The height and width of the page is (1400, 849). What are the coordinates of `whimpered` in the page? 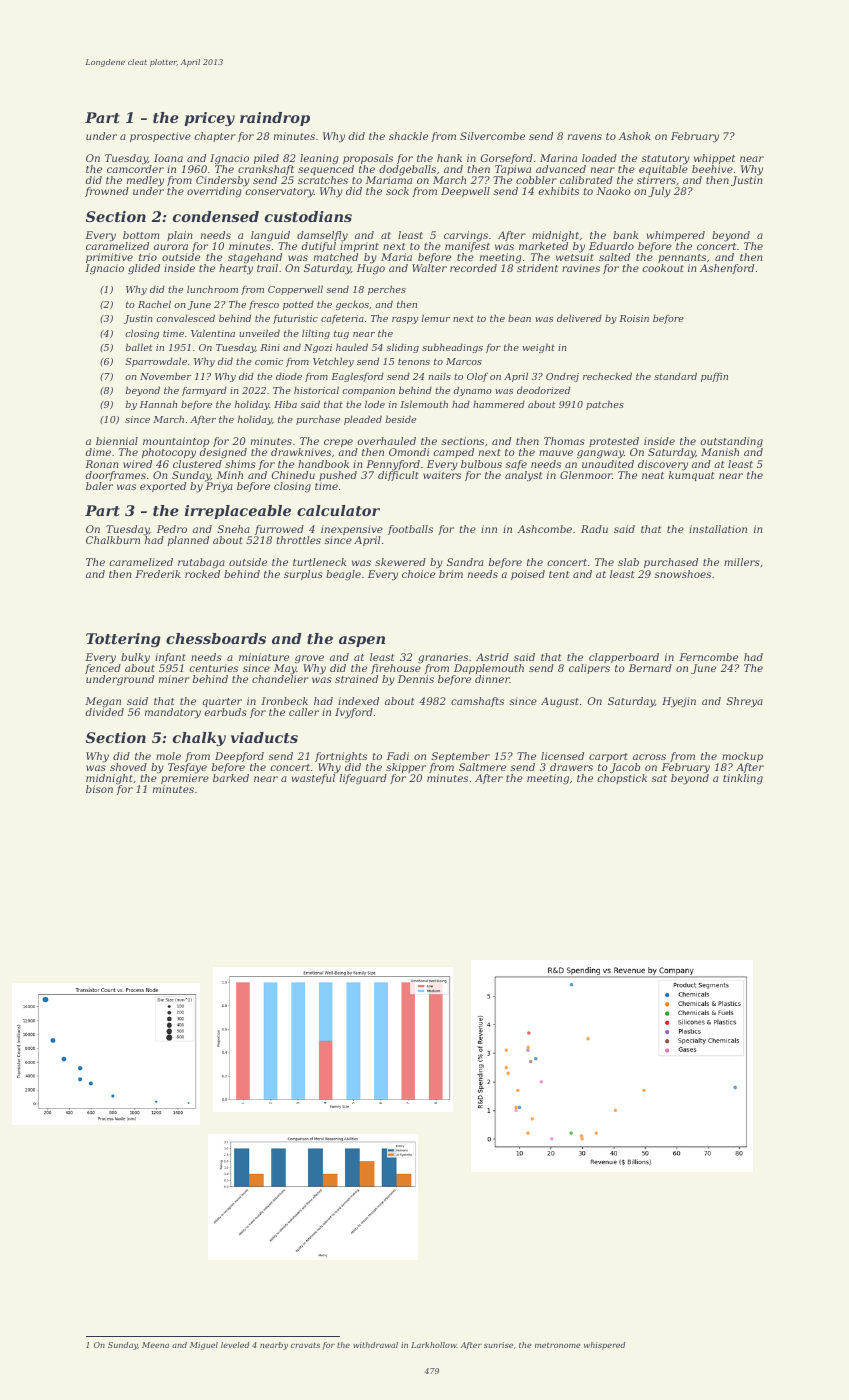 It's located at (676, 236).
